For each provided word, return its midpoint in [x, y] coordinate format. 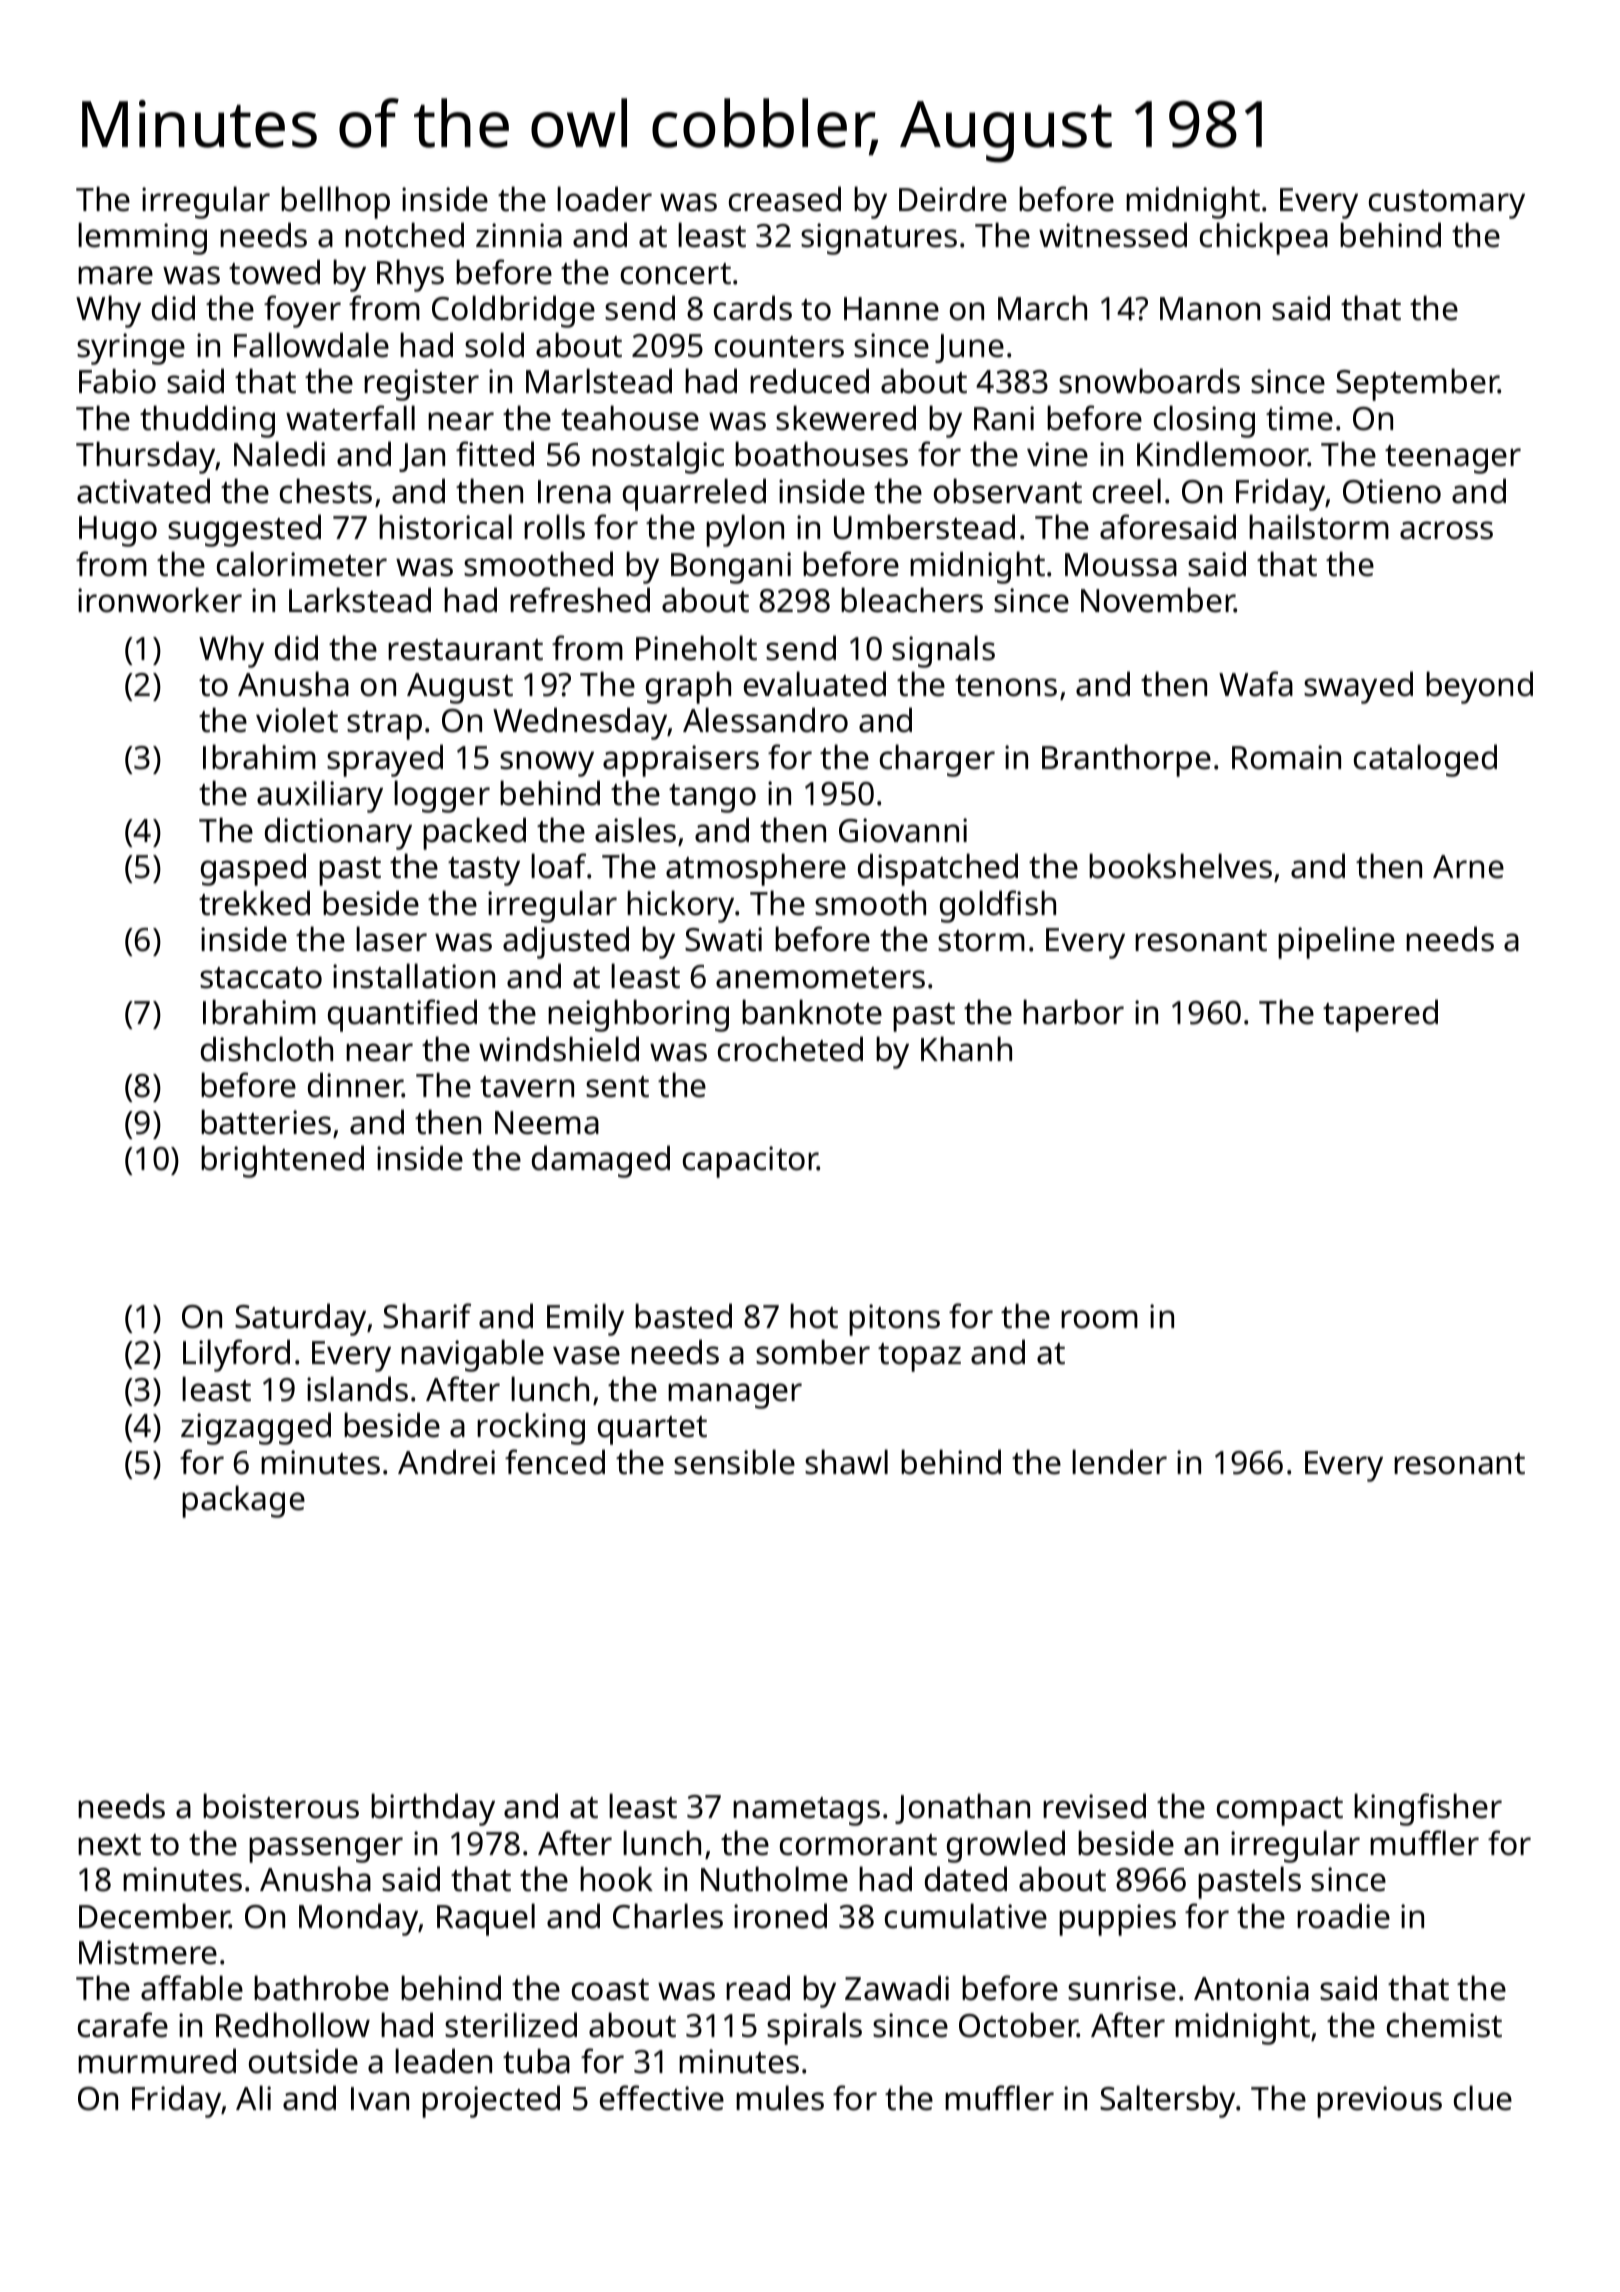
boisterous [281, 1806]
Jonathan [962, 1808]
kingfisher [1428, 1809]
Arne [1468, 867]
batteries [266, 1122]
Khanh [966, 1049]
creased [785, 199]
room [1099, 1319]
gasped [253, 869]
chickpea [1264, 238]
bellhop [335, 202]
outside [303, 2061]
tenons [1006, 686]
